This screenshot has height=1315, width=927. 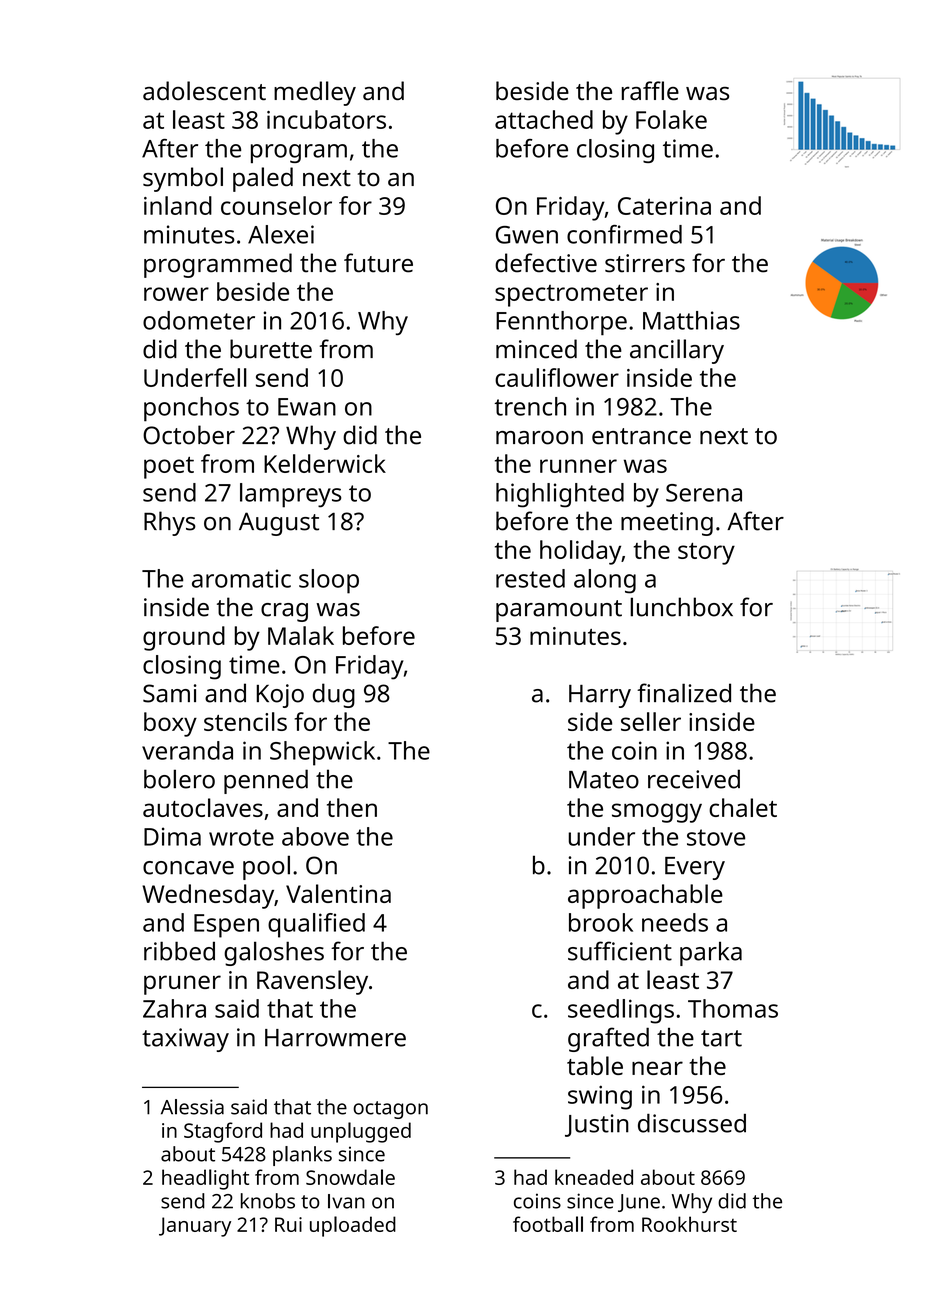 I want to click on Mateo, so click(x=604, y=780).
